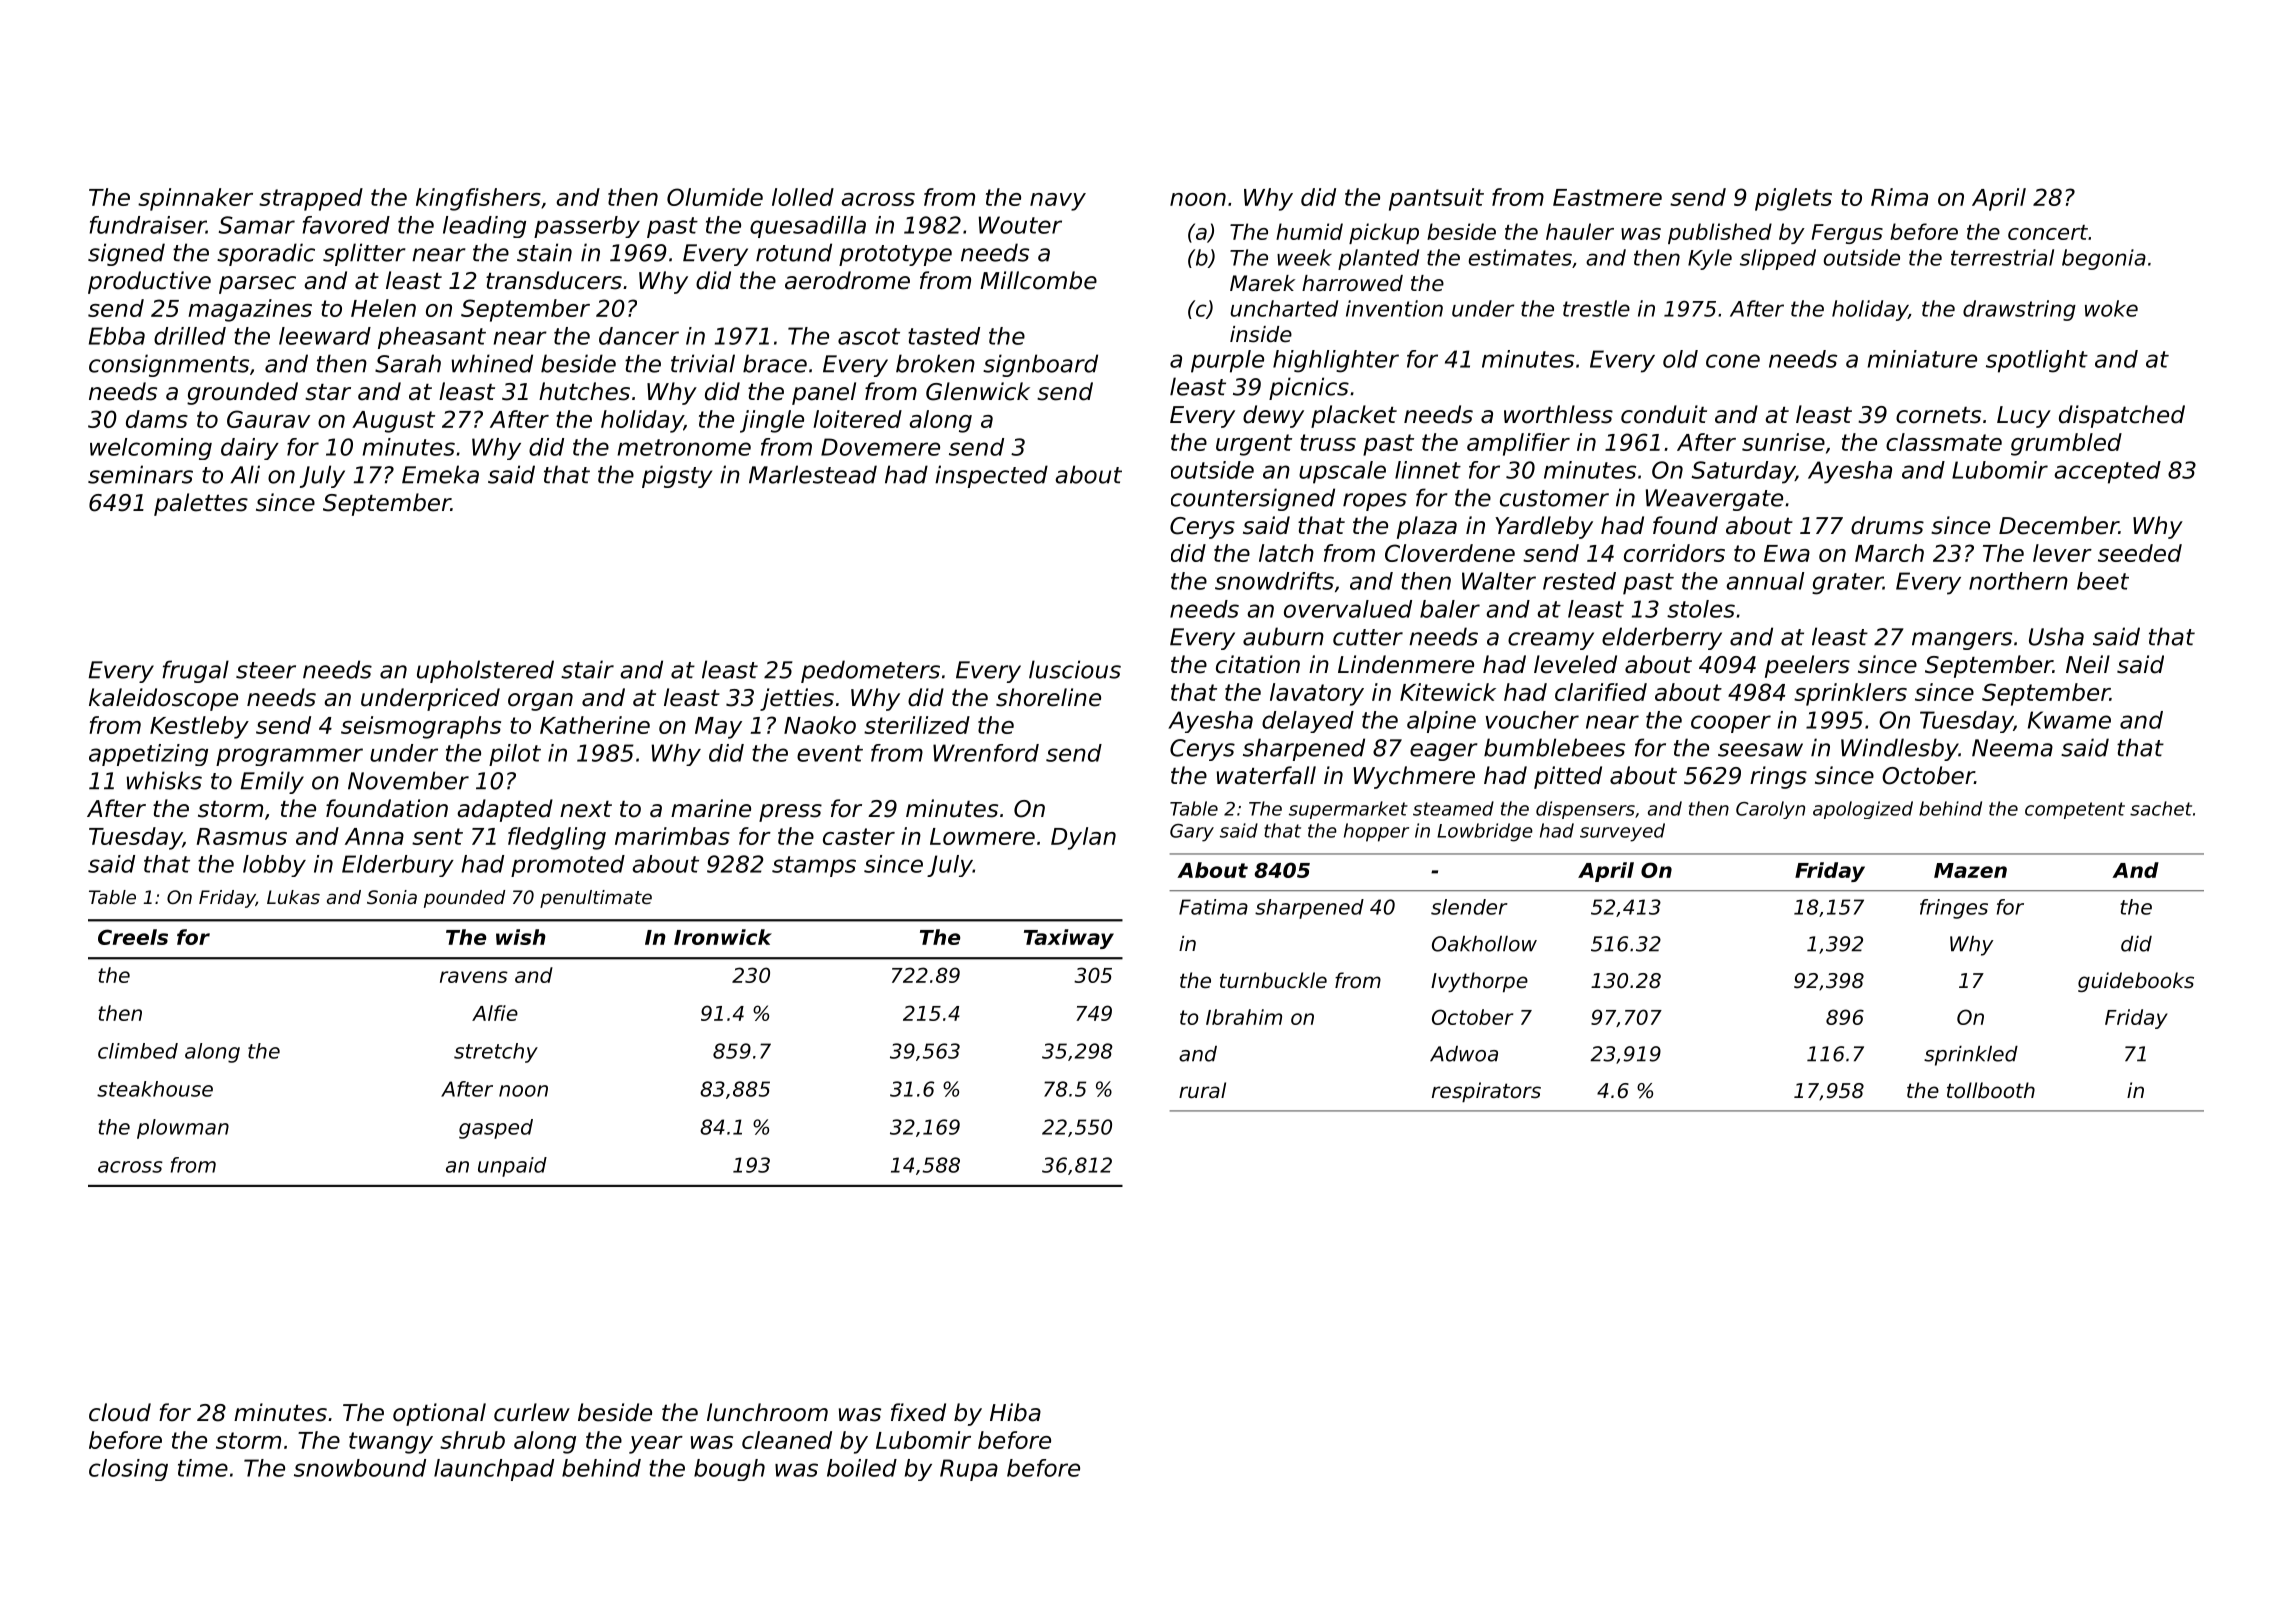 The width and height of the screenshot is (2292, 1620). Describe the element at coordinates (978, 391) in the screenshot. I see `Glenwick` at that location.
